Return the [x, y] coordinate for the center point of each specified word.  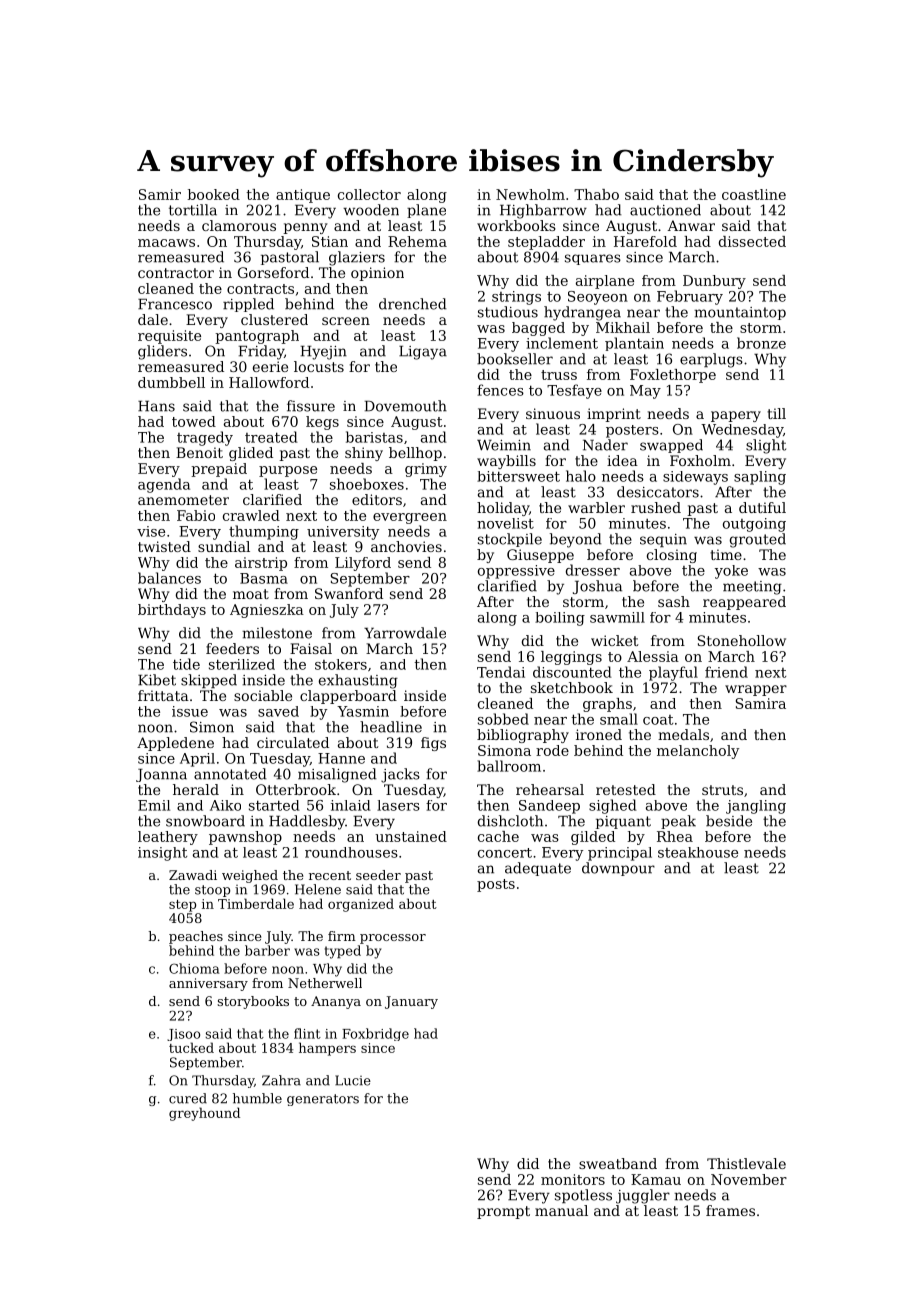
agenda [164, 485]
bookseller [515, 359]
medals [683, 734]
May [645, 392]
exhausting [358, 681]
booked [213, 194]
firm [342, 936]
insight [162, 854]
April [197, 760]
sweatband [618, 1163]
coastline [754, 194]
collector [369, 194]
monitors [573, 1179]
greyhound [204, 1114]
